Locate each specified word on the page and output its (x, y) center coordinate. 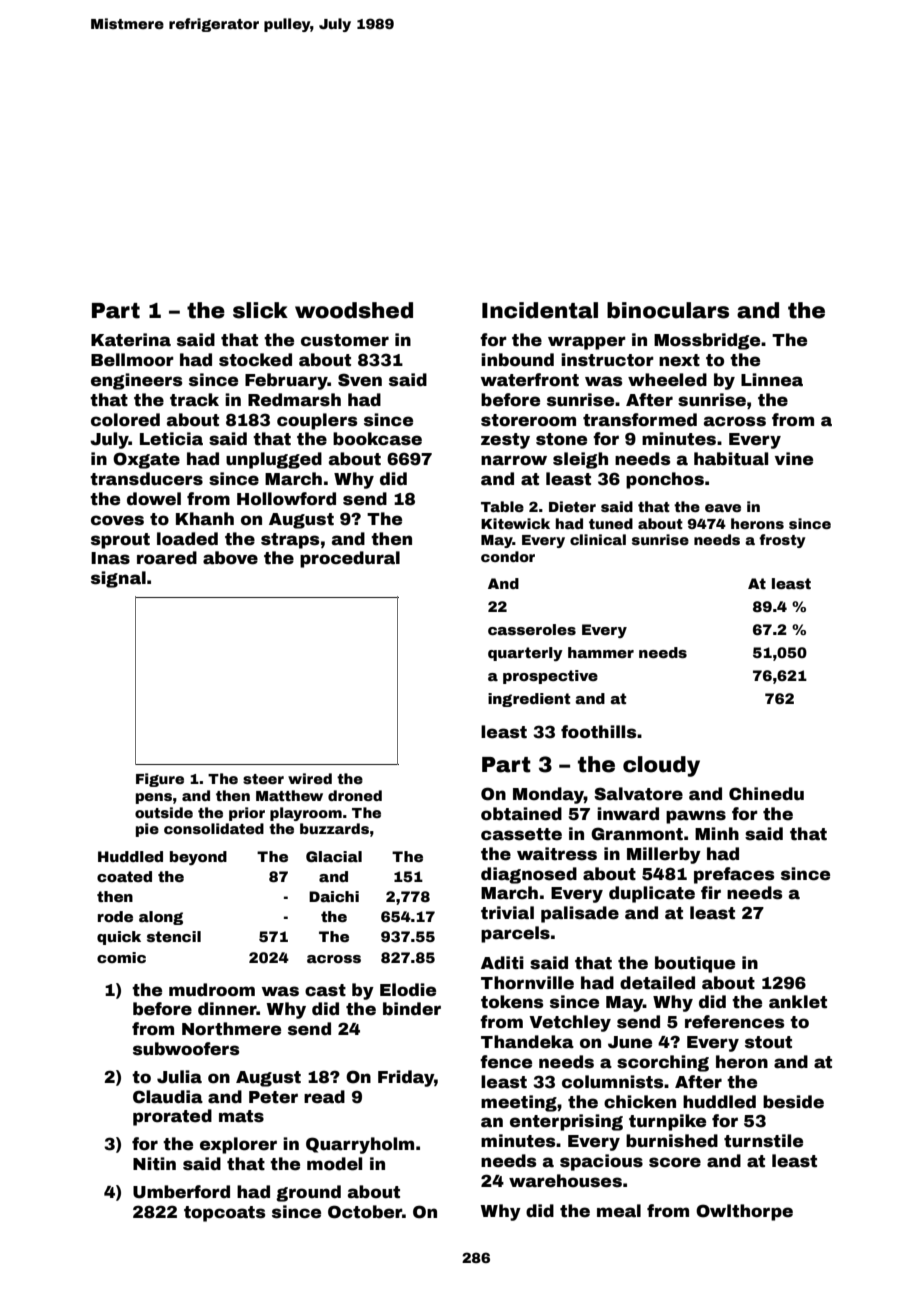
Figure (160, 780)
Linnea (772, 380)
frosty (782, 541)
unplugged (274, 460)
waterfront (530, 380)
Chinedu (766, 794)
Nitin (154, 1164)
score (675, 1162)
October (365, 1212)
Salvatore (638, 794)
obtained (521, 814)
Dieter (572, 506)
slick (260, 310)
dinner (227, 1009)
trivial (507, 913)
